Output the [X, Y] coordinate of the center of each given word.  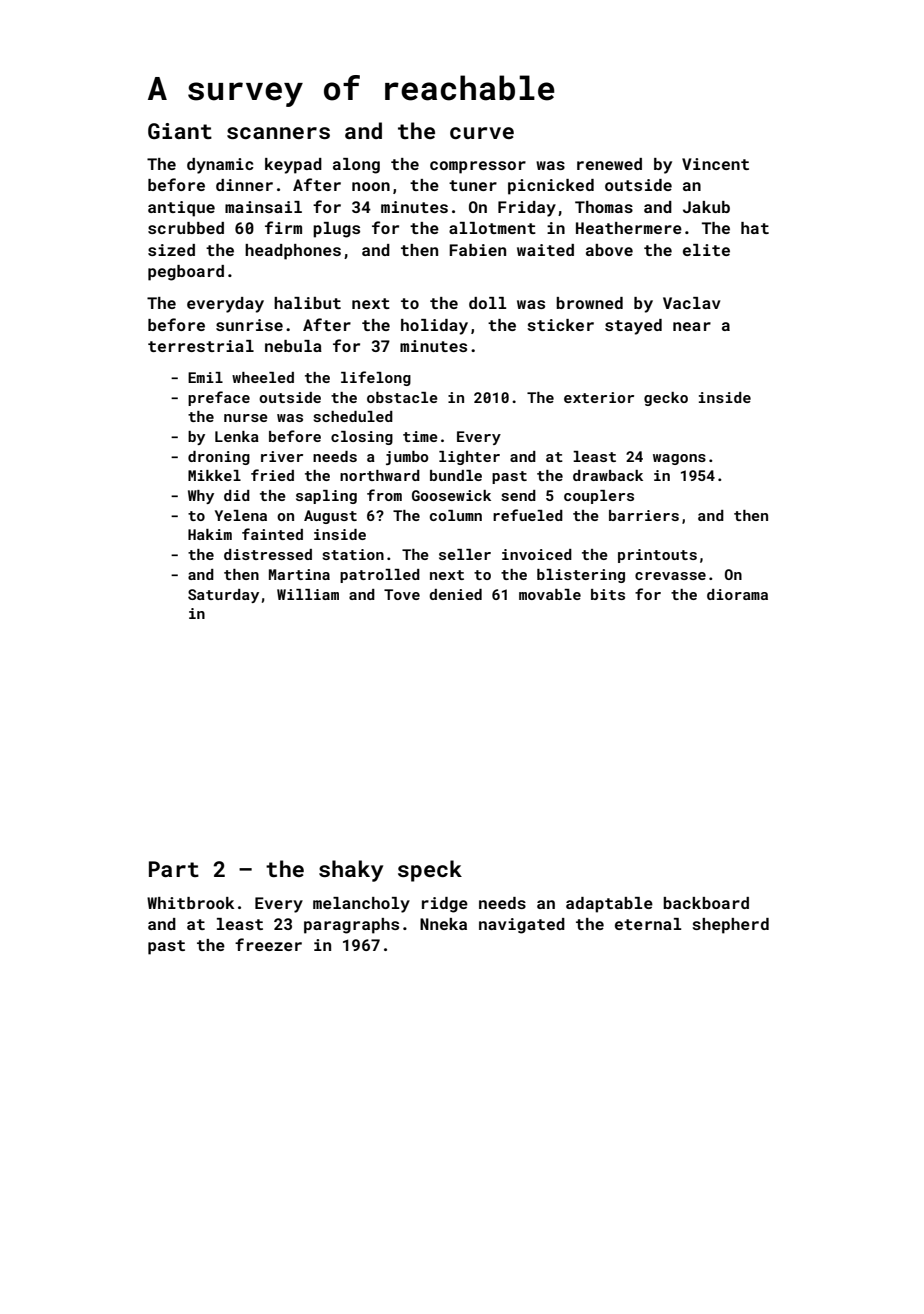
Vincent [715, 164]
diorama [737, 594]
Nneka [443, 924]
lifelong [376, 378]
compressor [478, 167]
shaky [351, 871]
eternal [648, 924]
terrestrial [201, 346]
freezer [268, 944]
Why [201, 497]
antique [181, 209]
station [353, 554]
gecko [666, 399]
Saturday [223, 596]
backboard [706, 903]
